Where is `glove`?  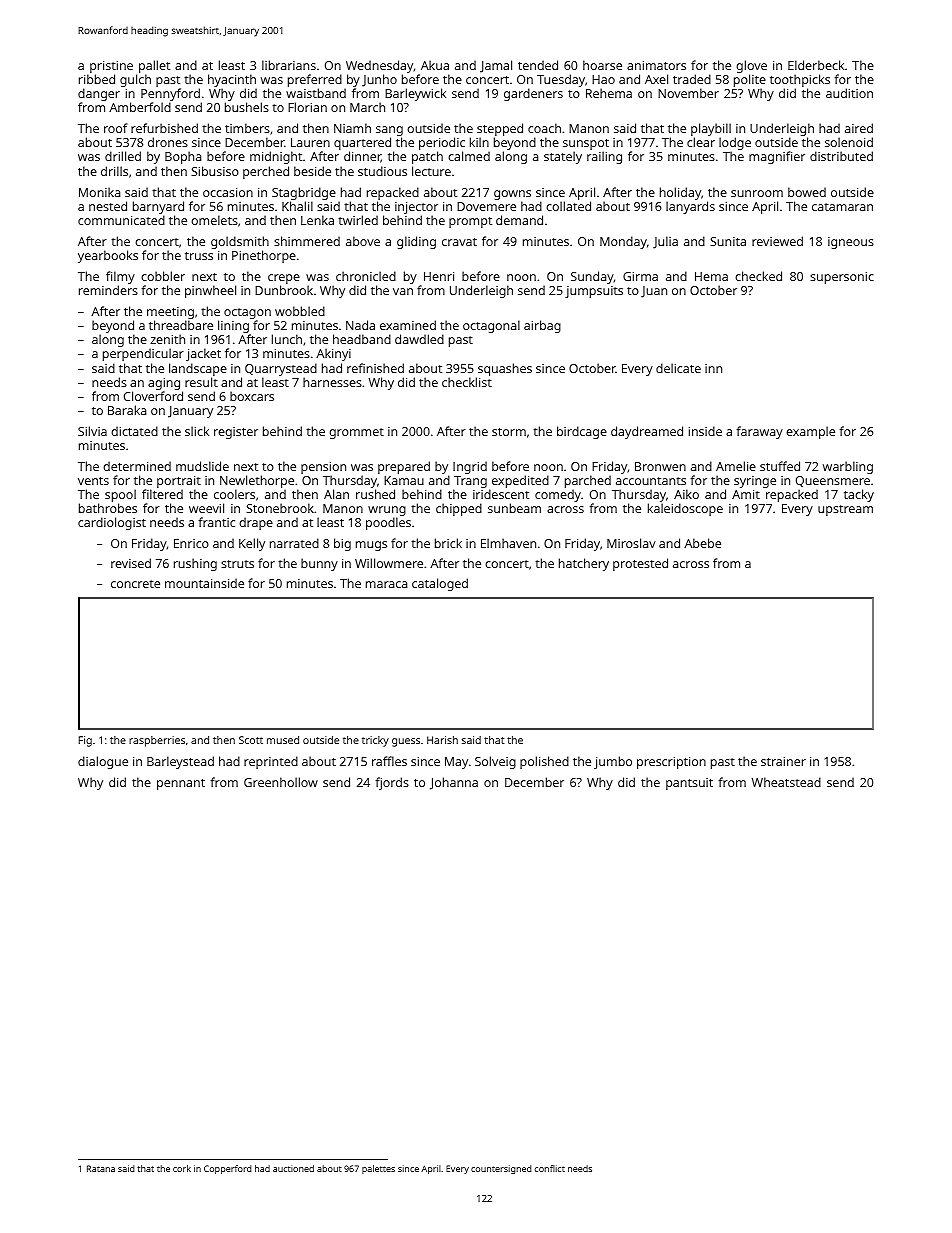
glove is located at coordinates (751, 66).
